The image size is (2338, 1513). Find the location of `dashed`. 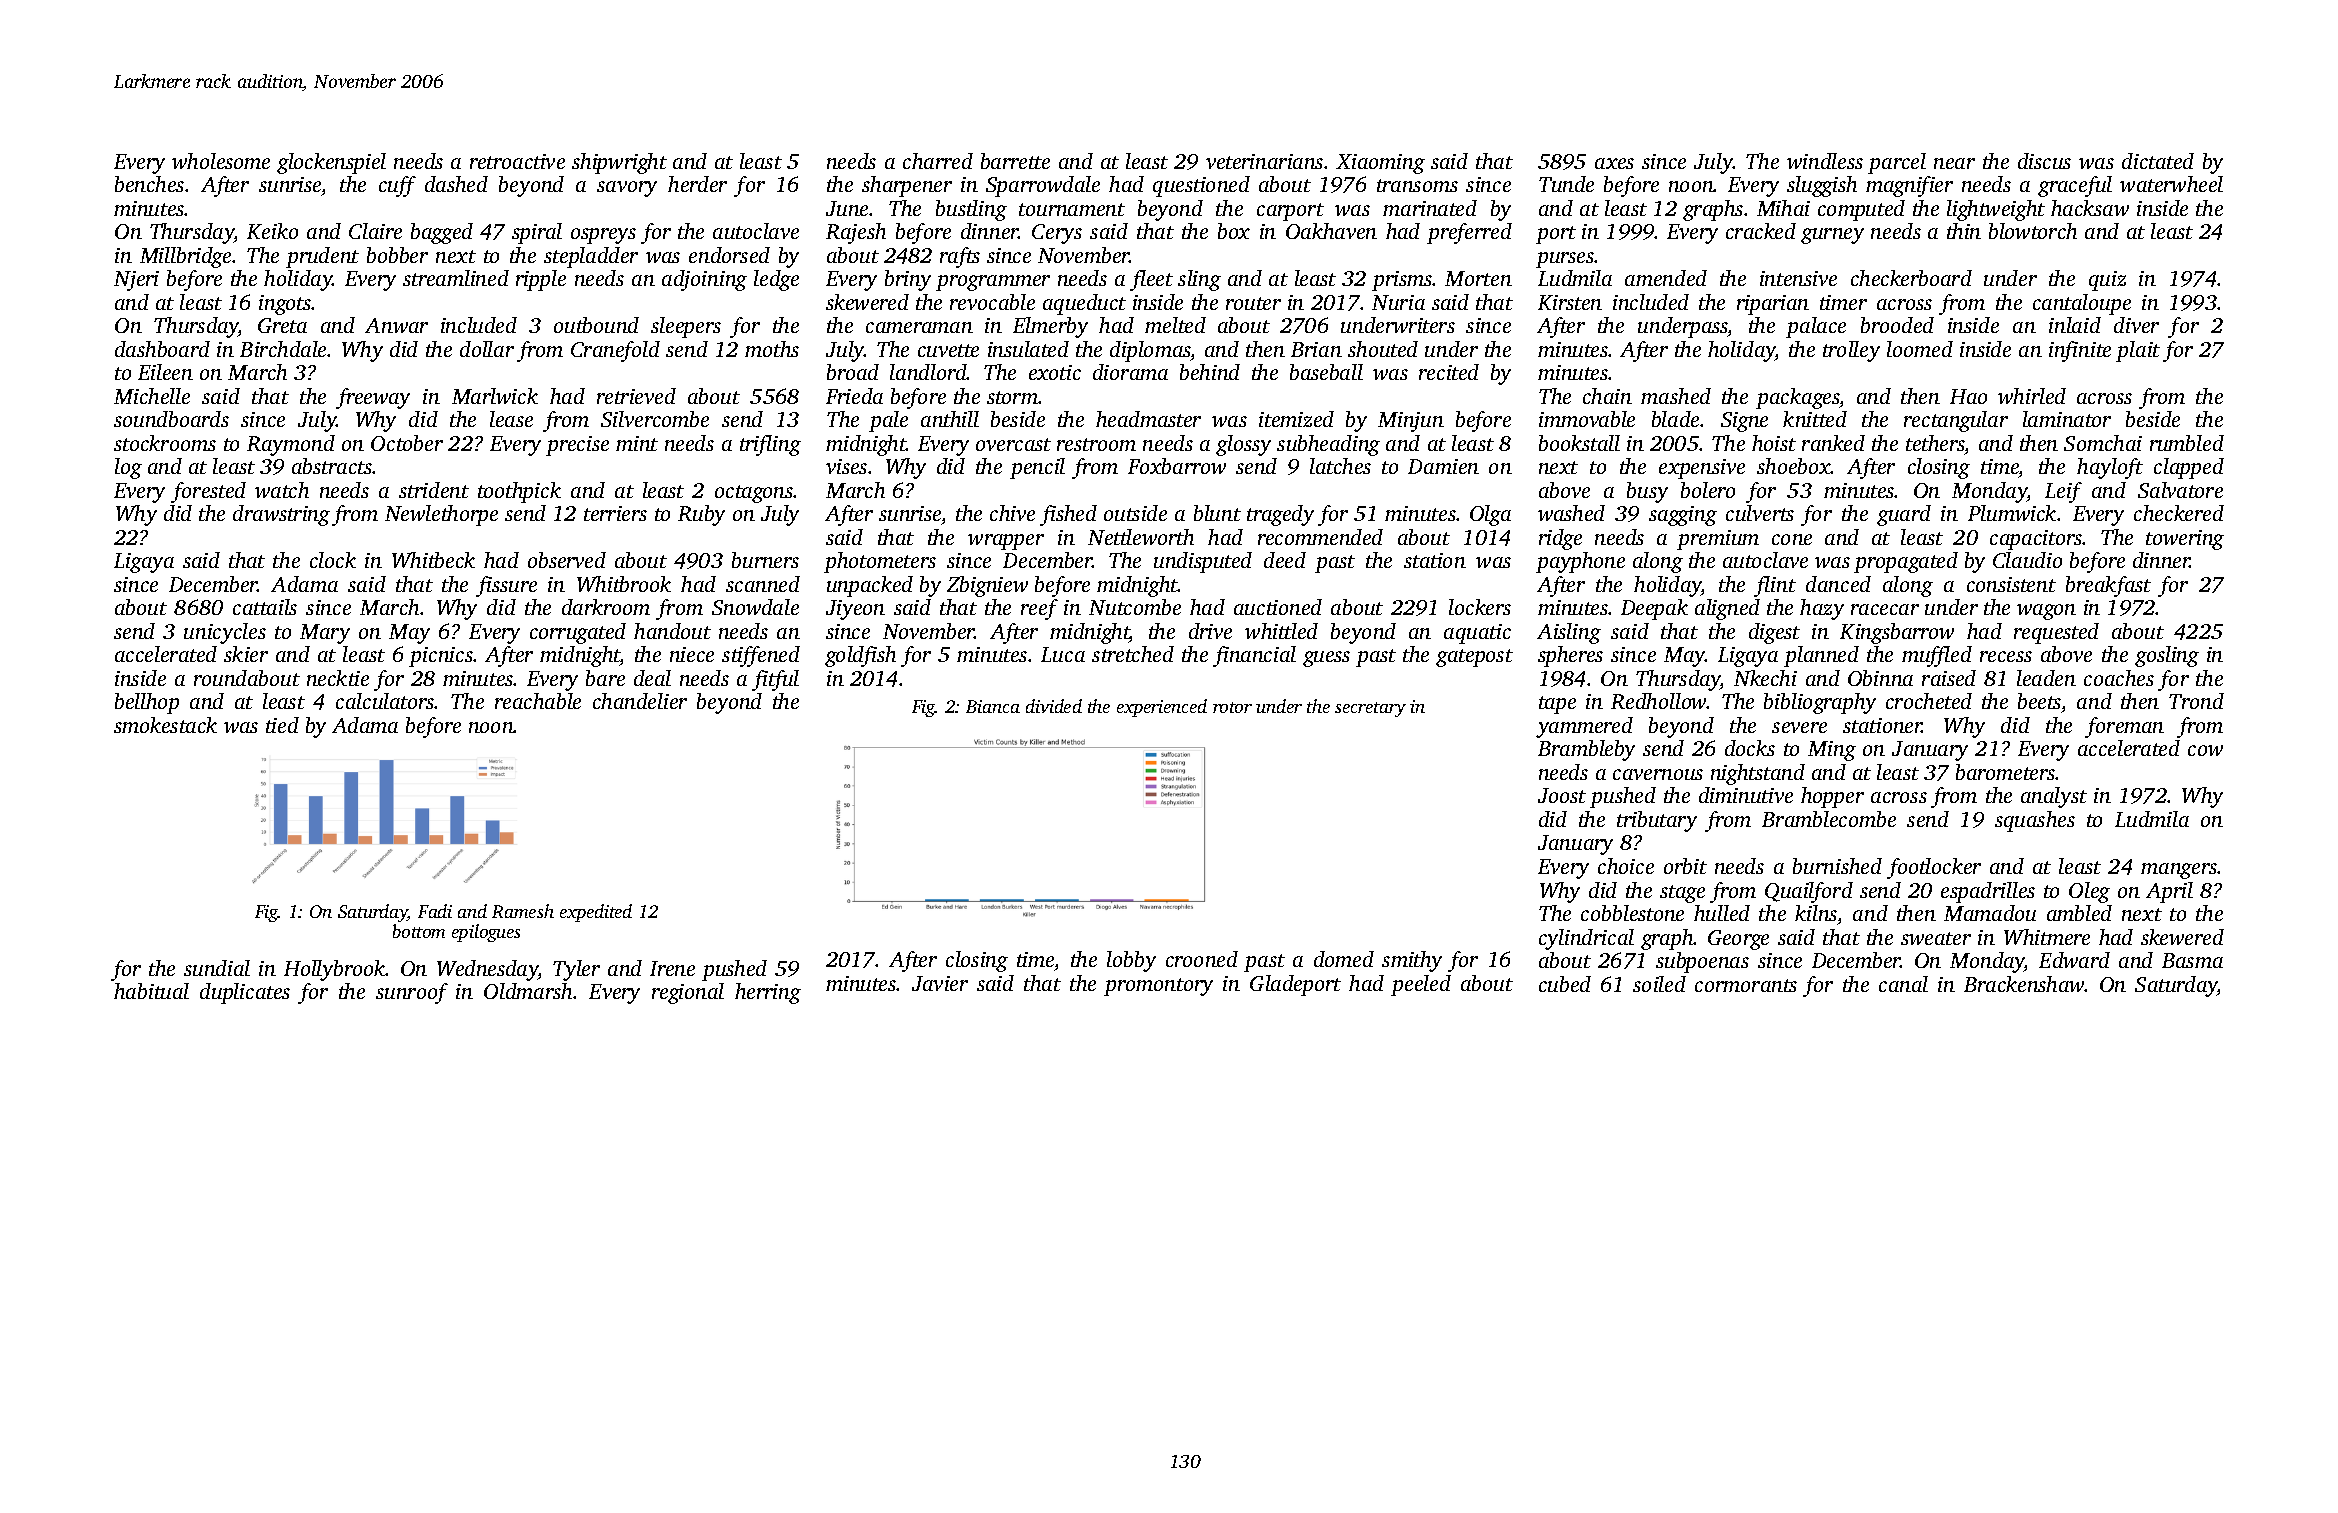

dashed is located at coordinates (456, 184).
